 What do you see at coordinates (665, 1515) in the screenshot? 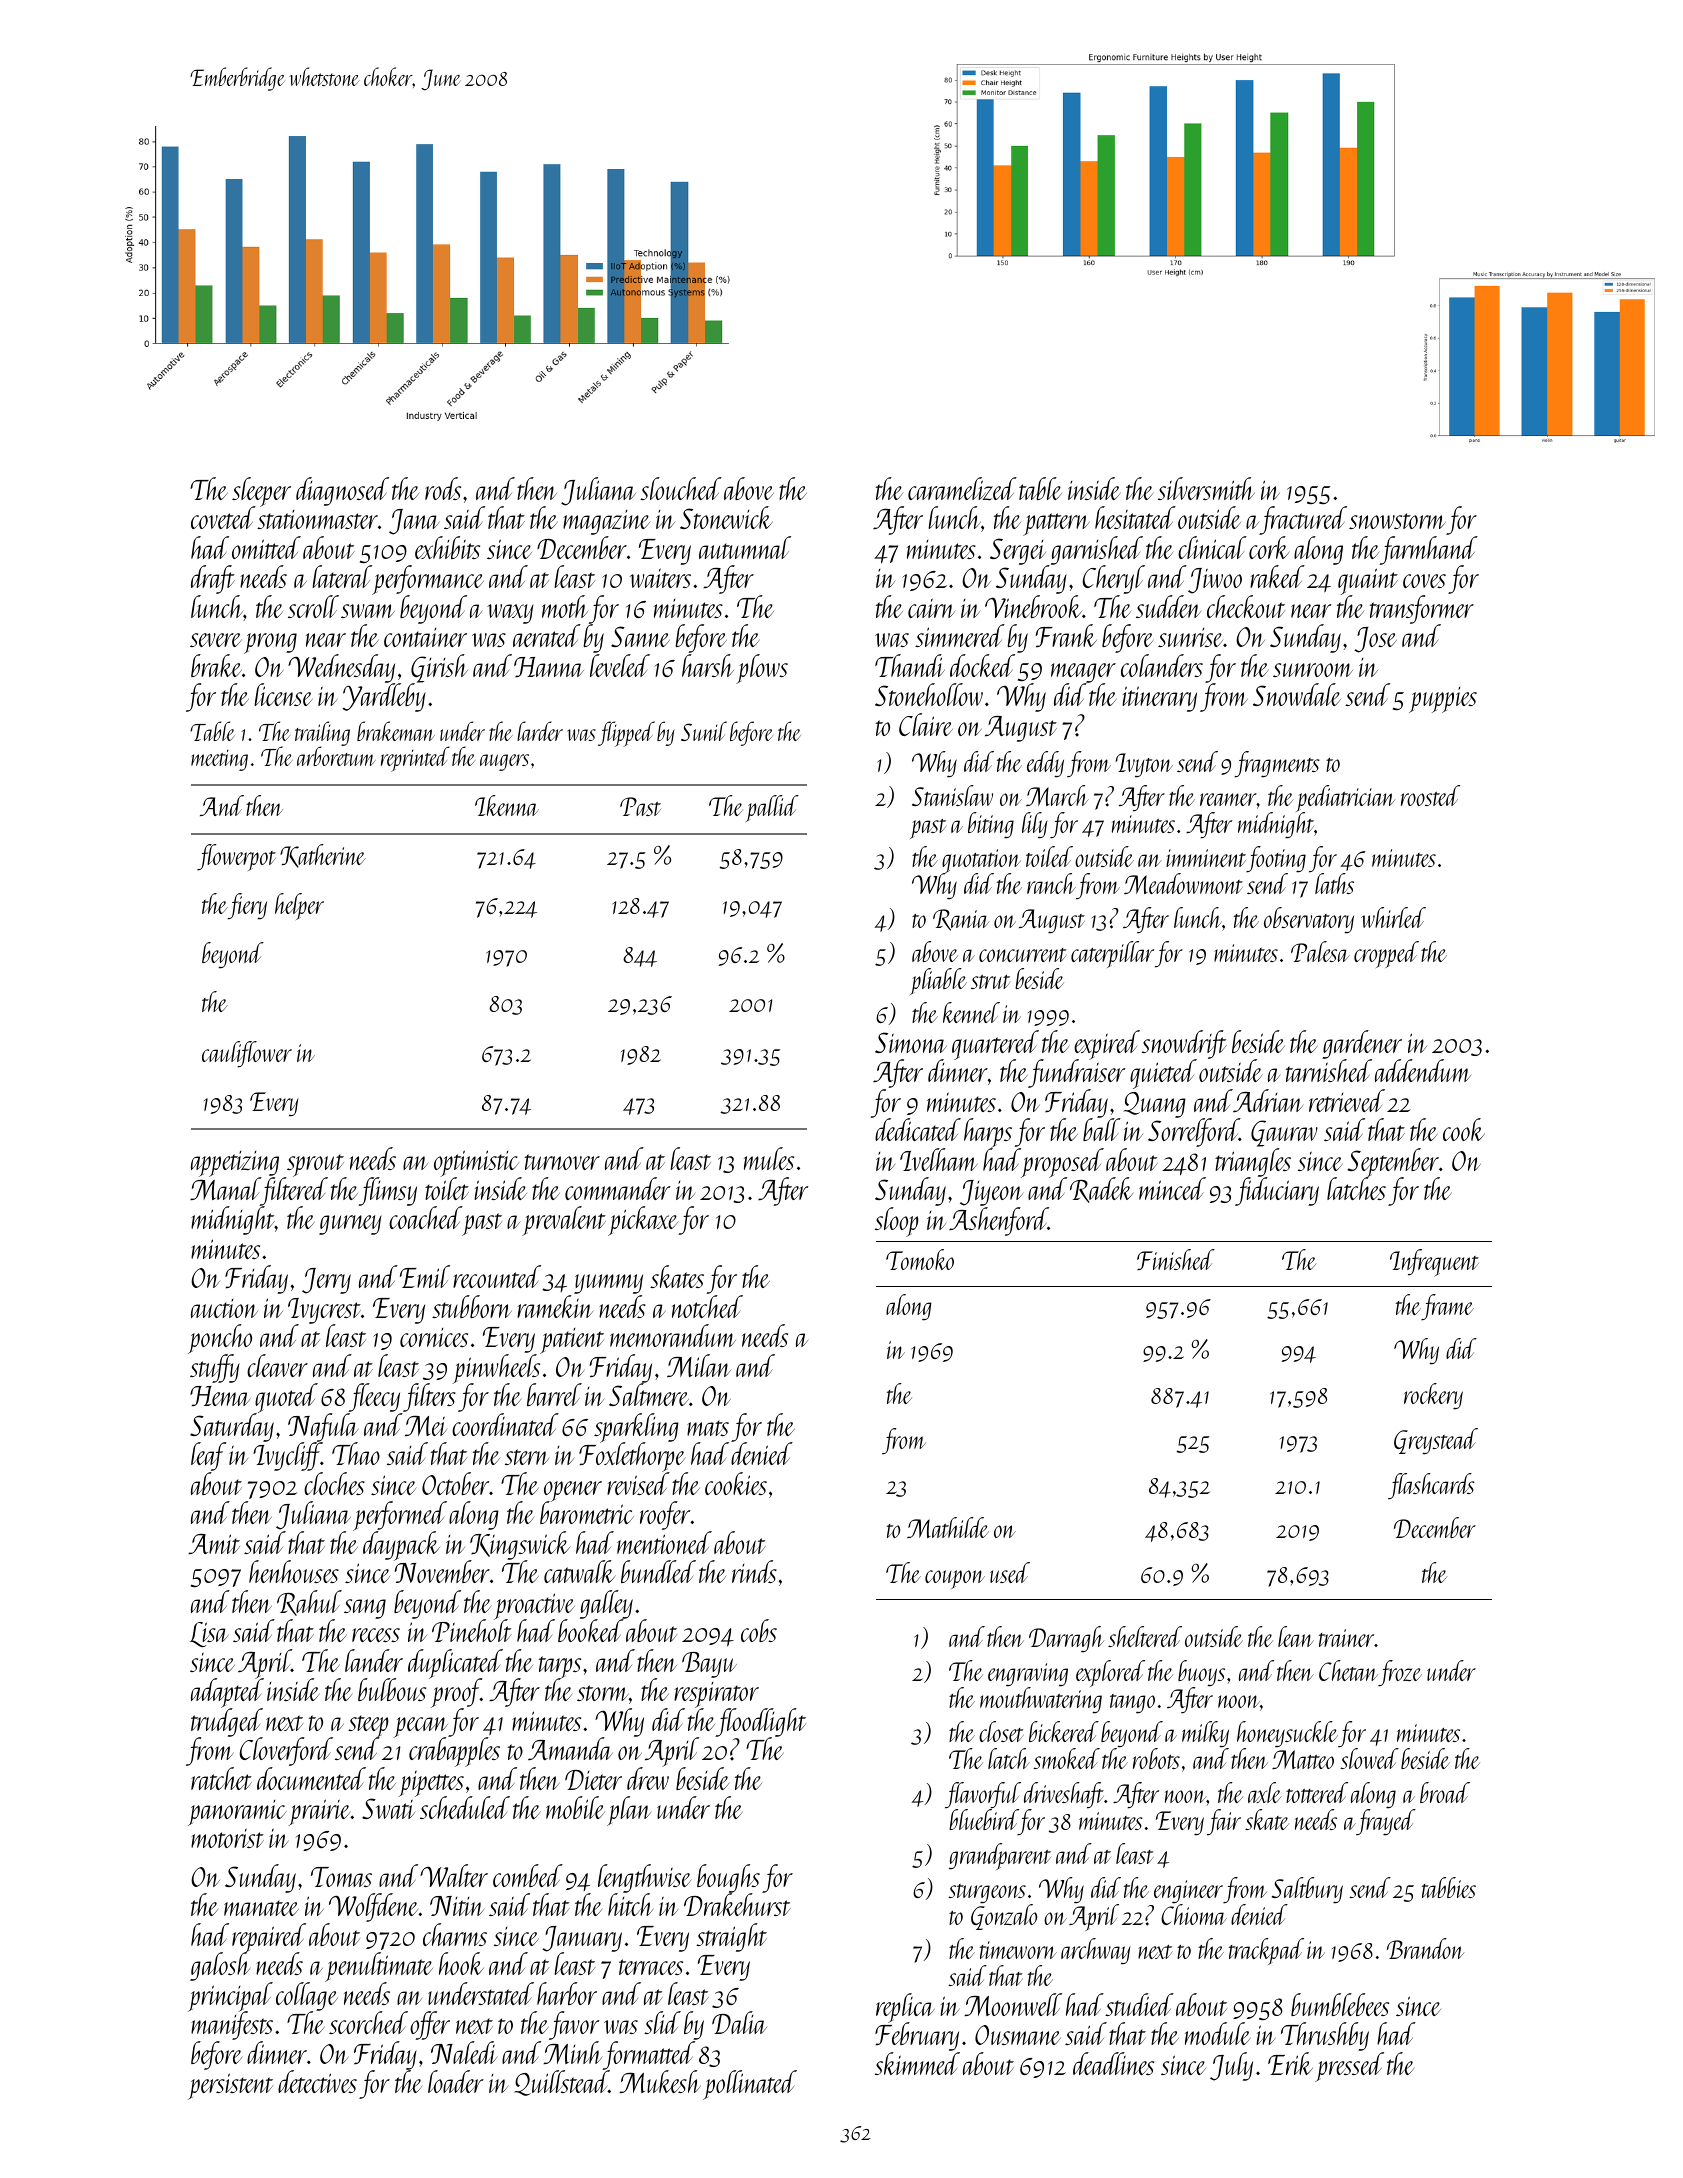
I see `roofer` at bounding box center [665, 1515].
